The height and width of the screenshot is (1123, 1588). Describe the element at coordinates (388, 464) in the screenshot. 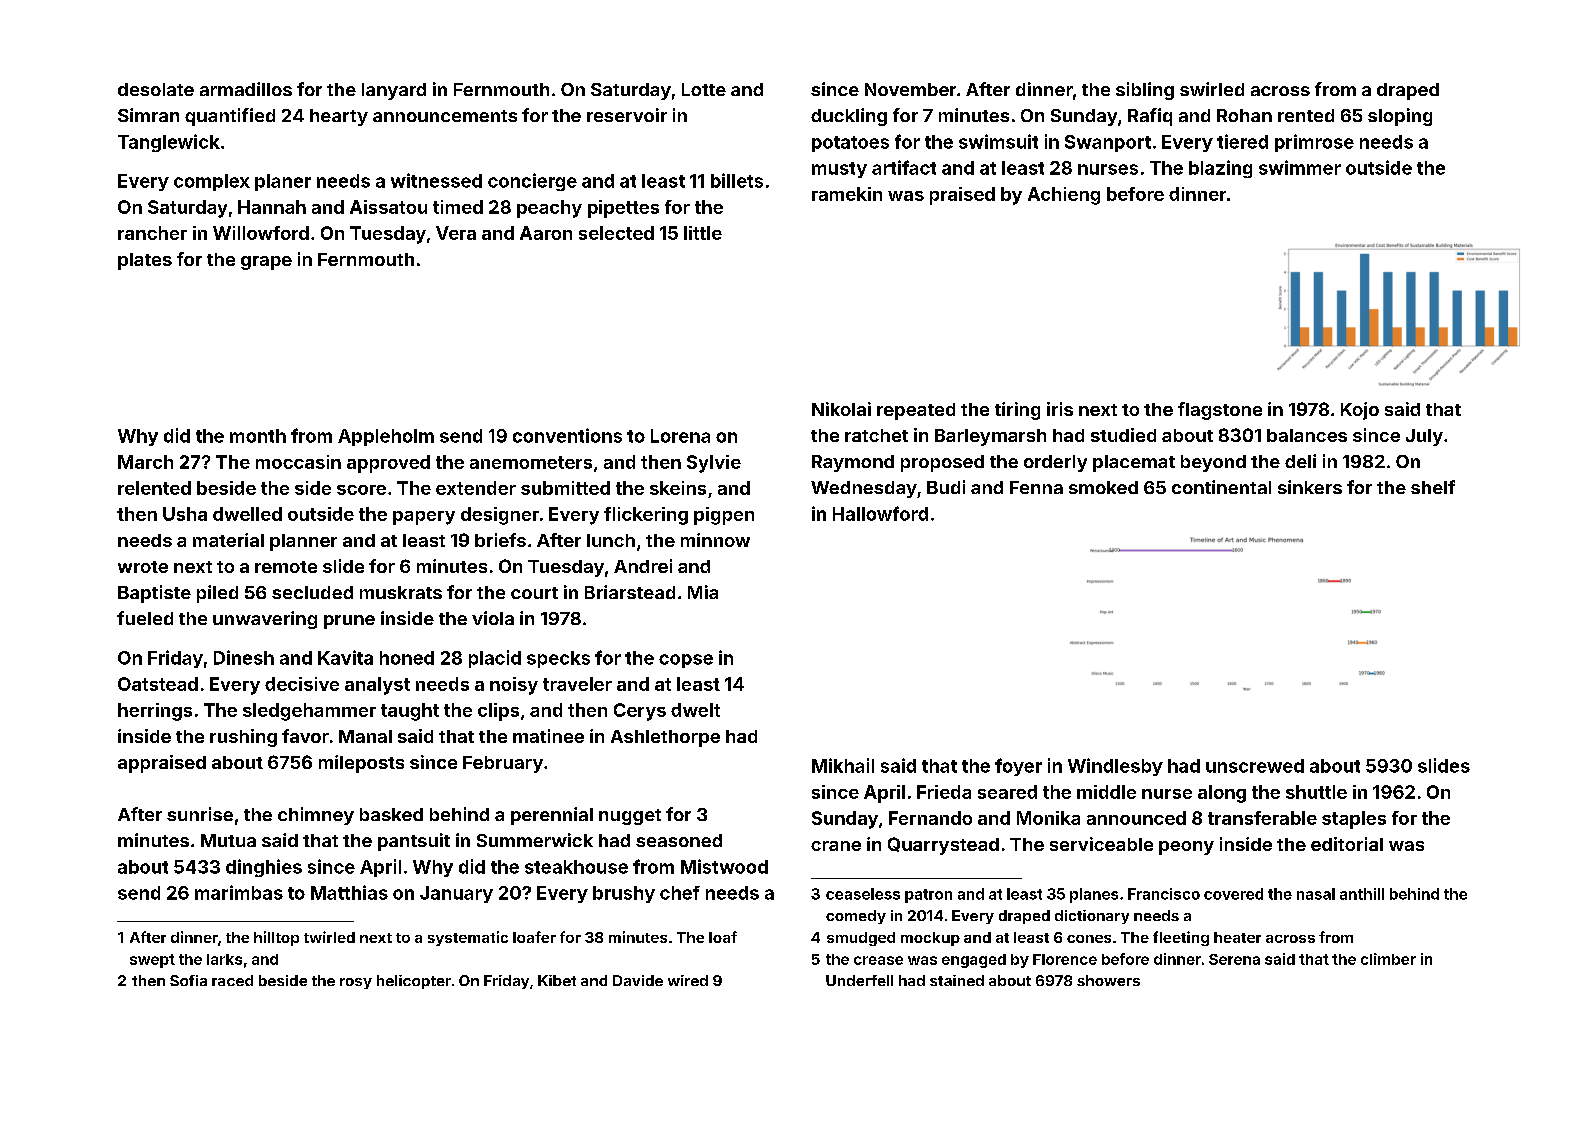

I see `approved` at that location.
